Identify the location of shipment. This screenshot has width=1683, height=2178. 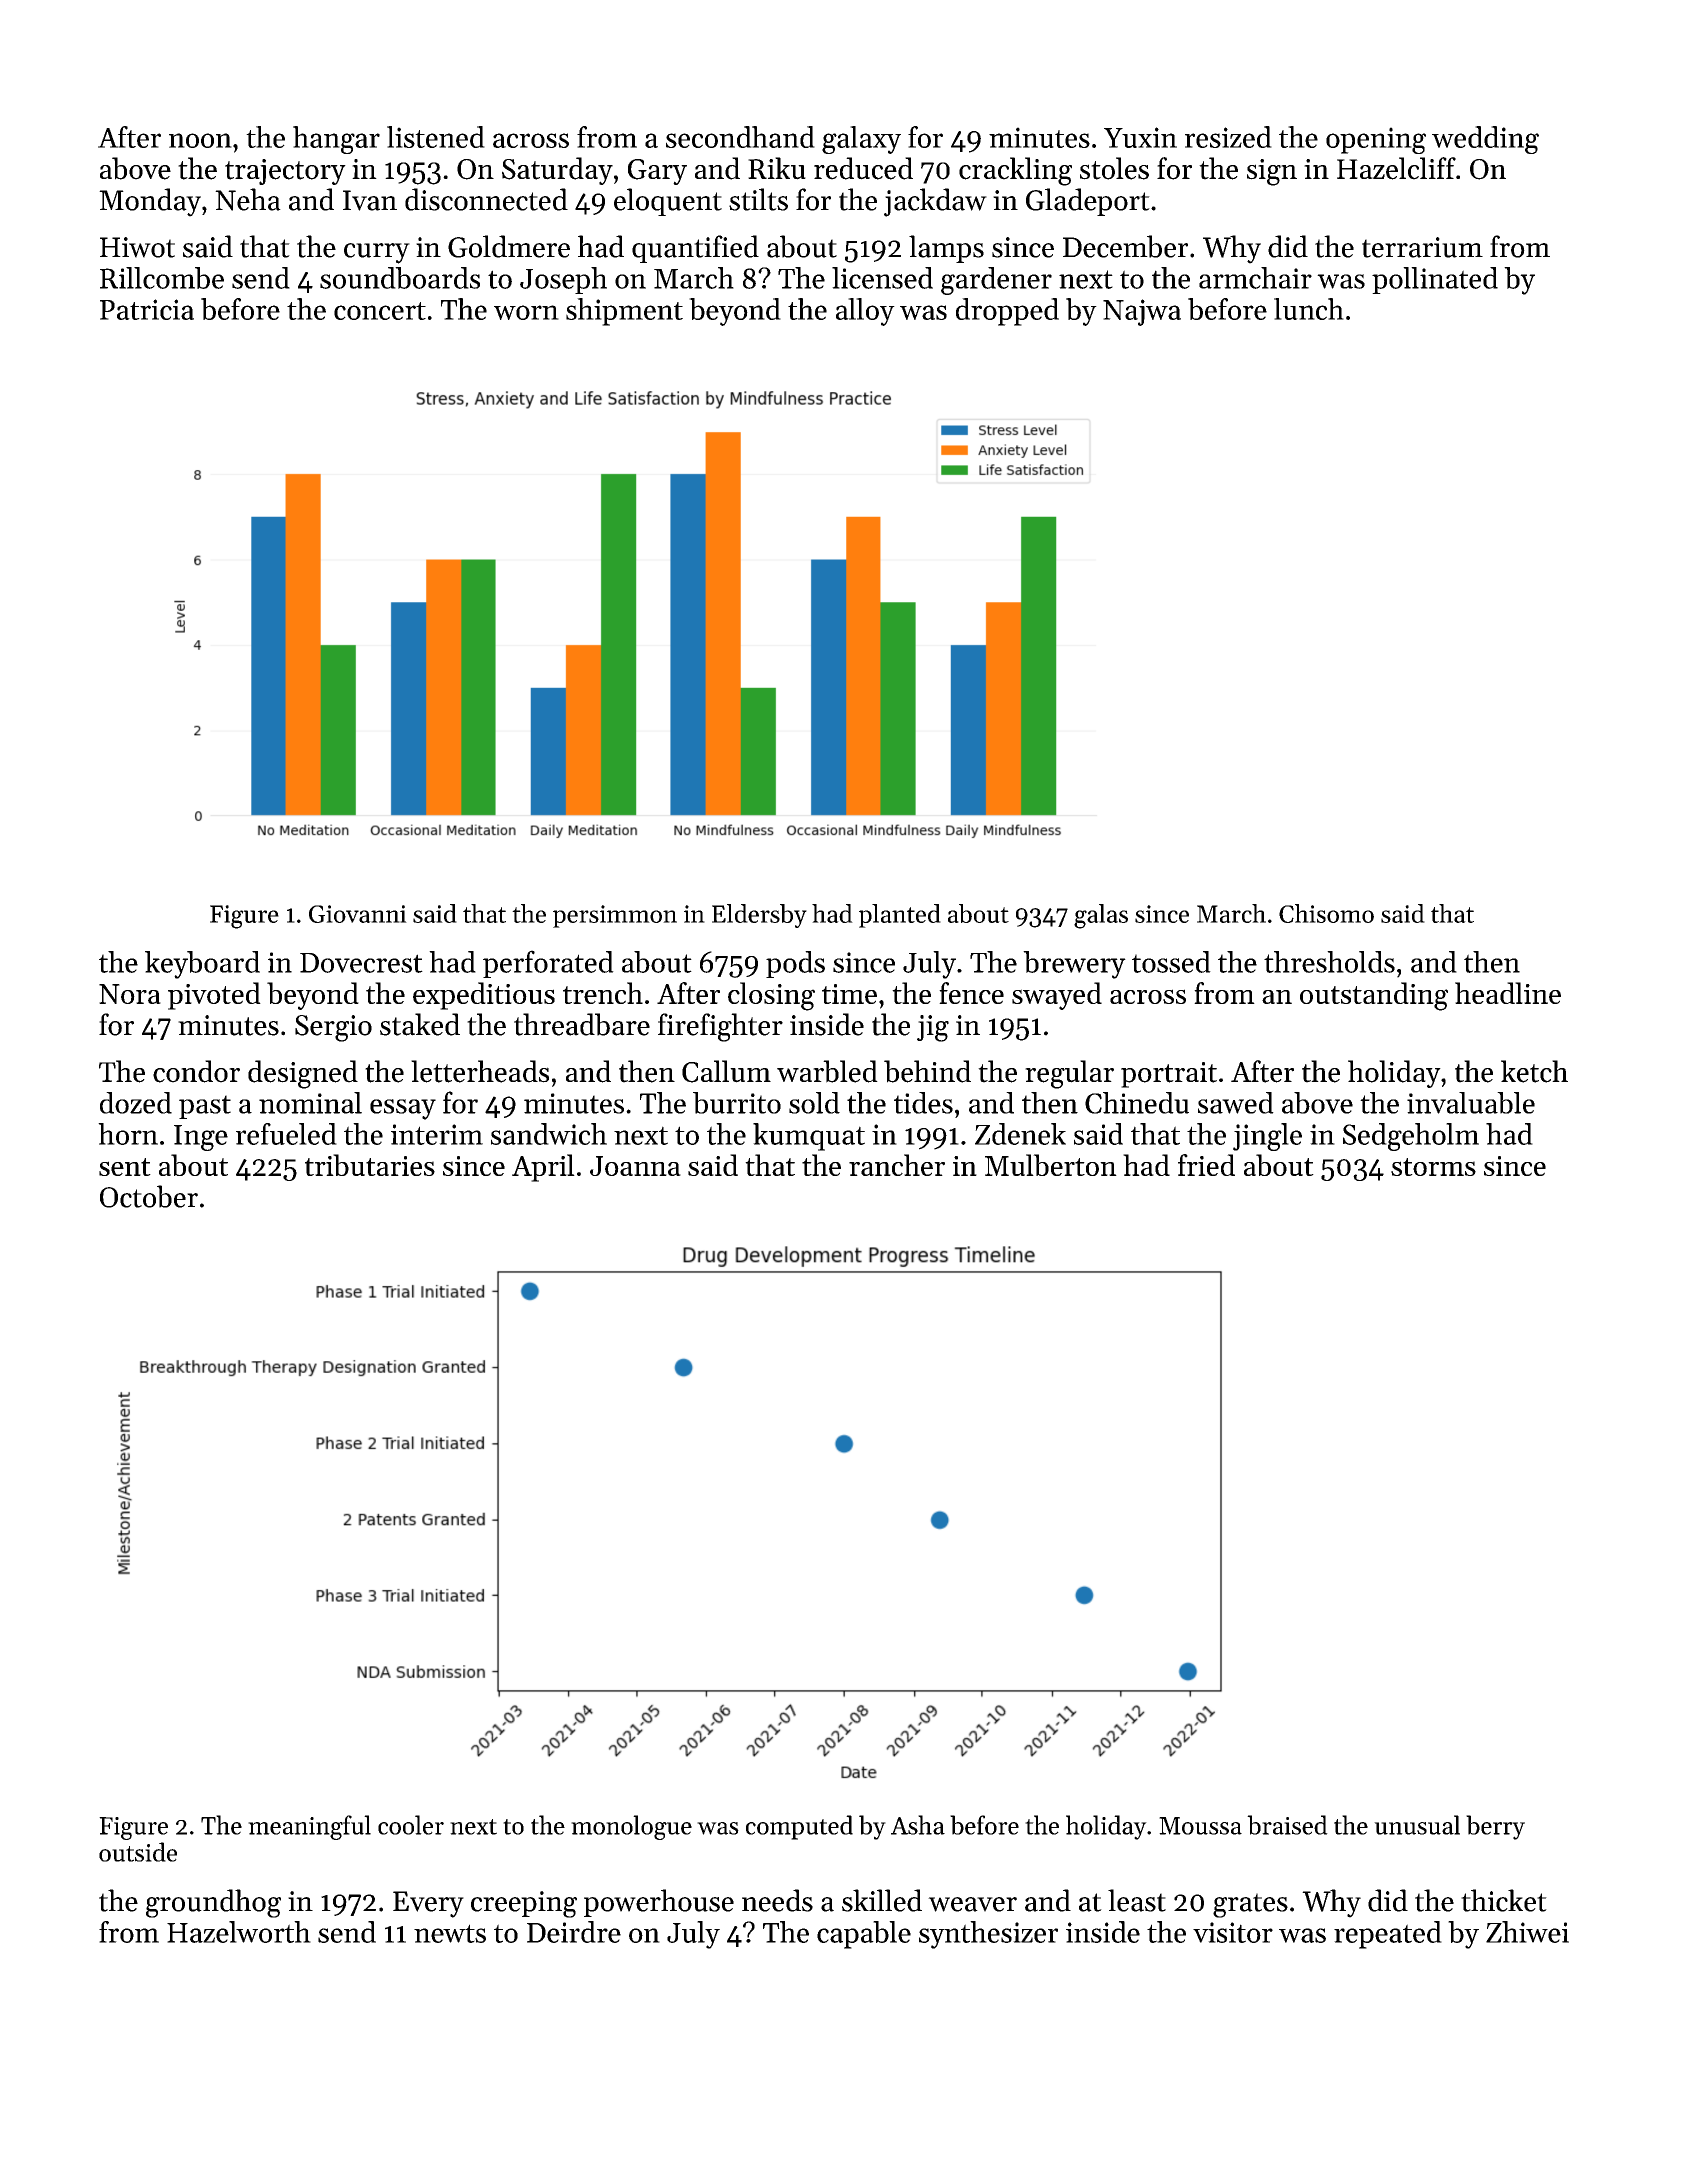
(624, 312).
